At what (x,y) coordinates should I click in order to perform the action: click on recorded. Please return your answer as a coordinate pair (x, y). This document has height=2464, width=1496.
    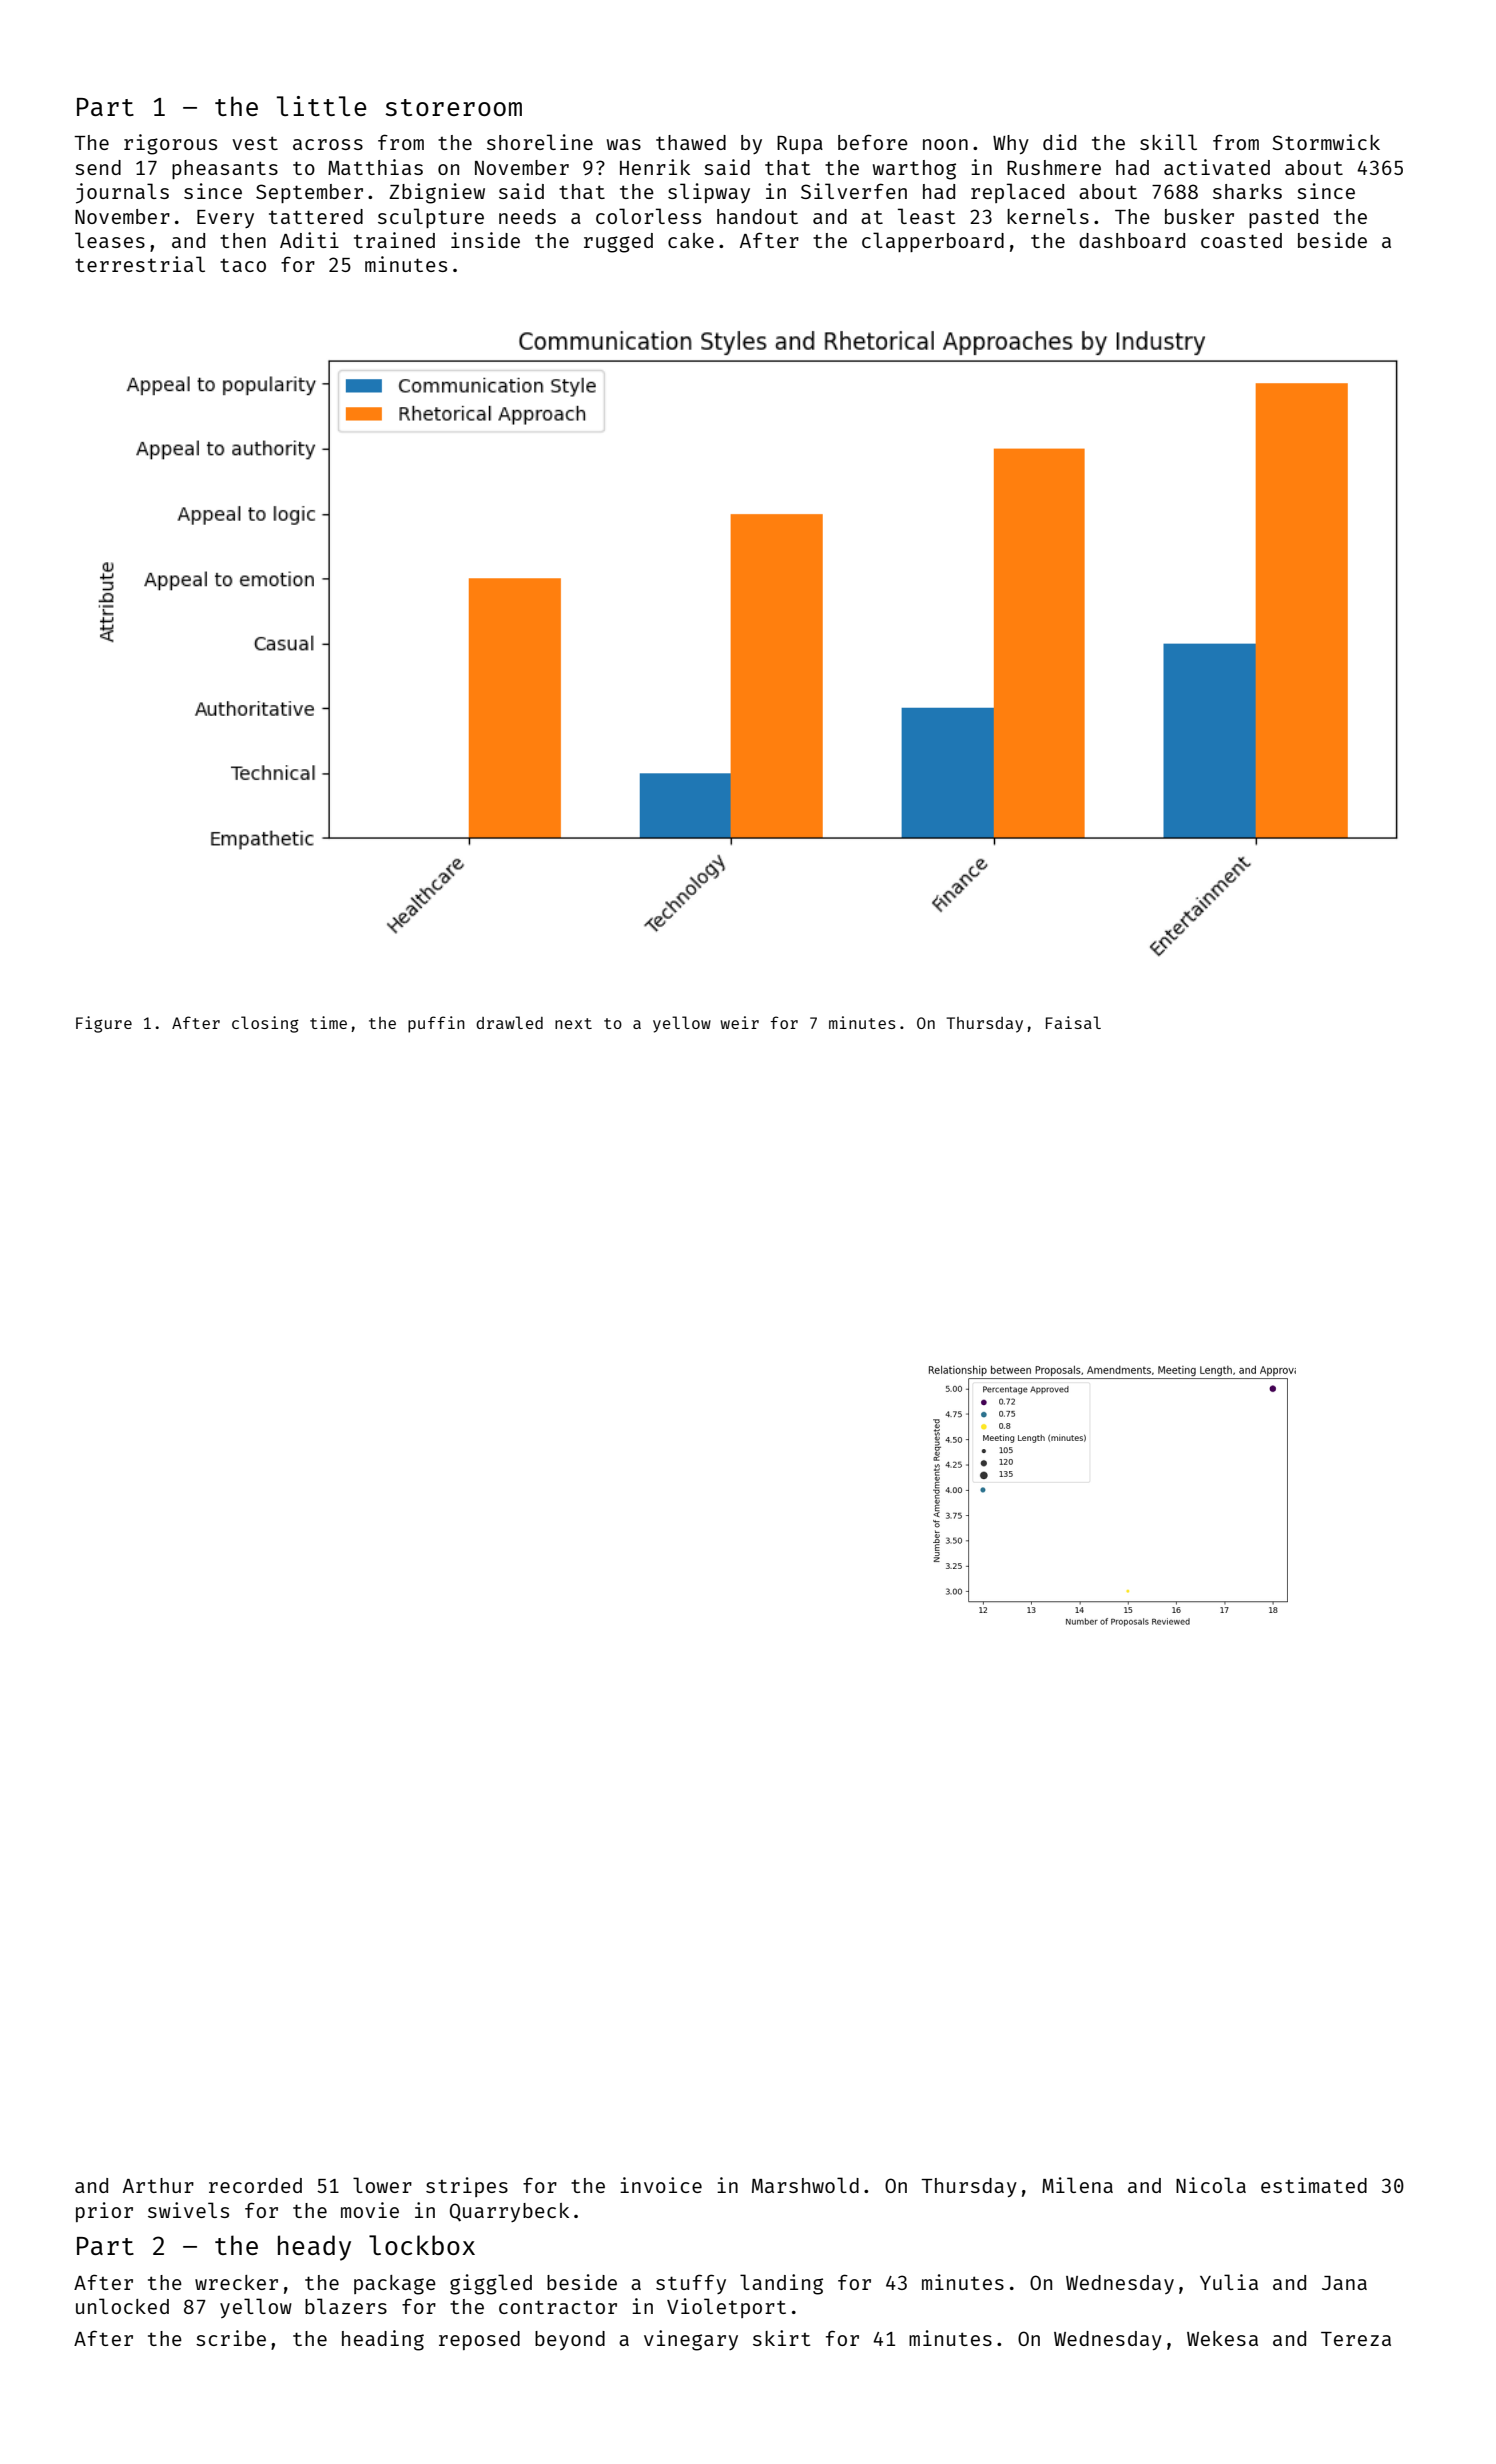
    Looking at the image, I should click on (255, 2185).
